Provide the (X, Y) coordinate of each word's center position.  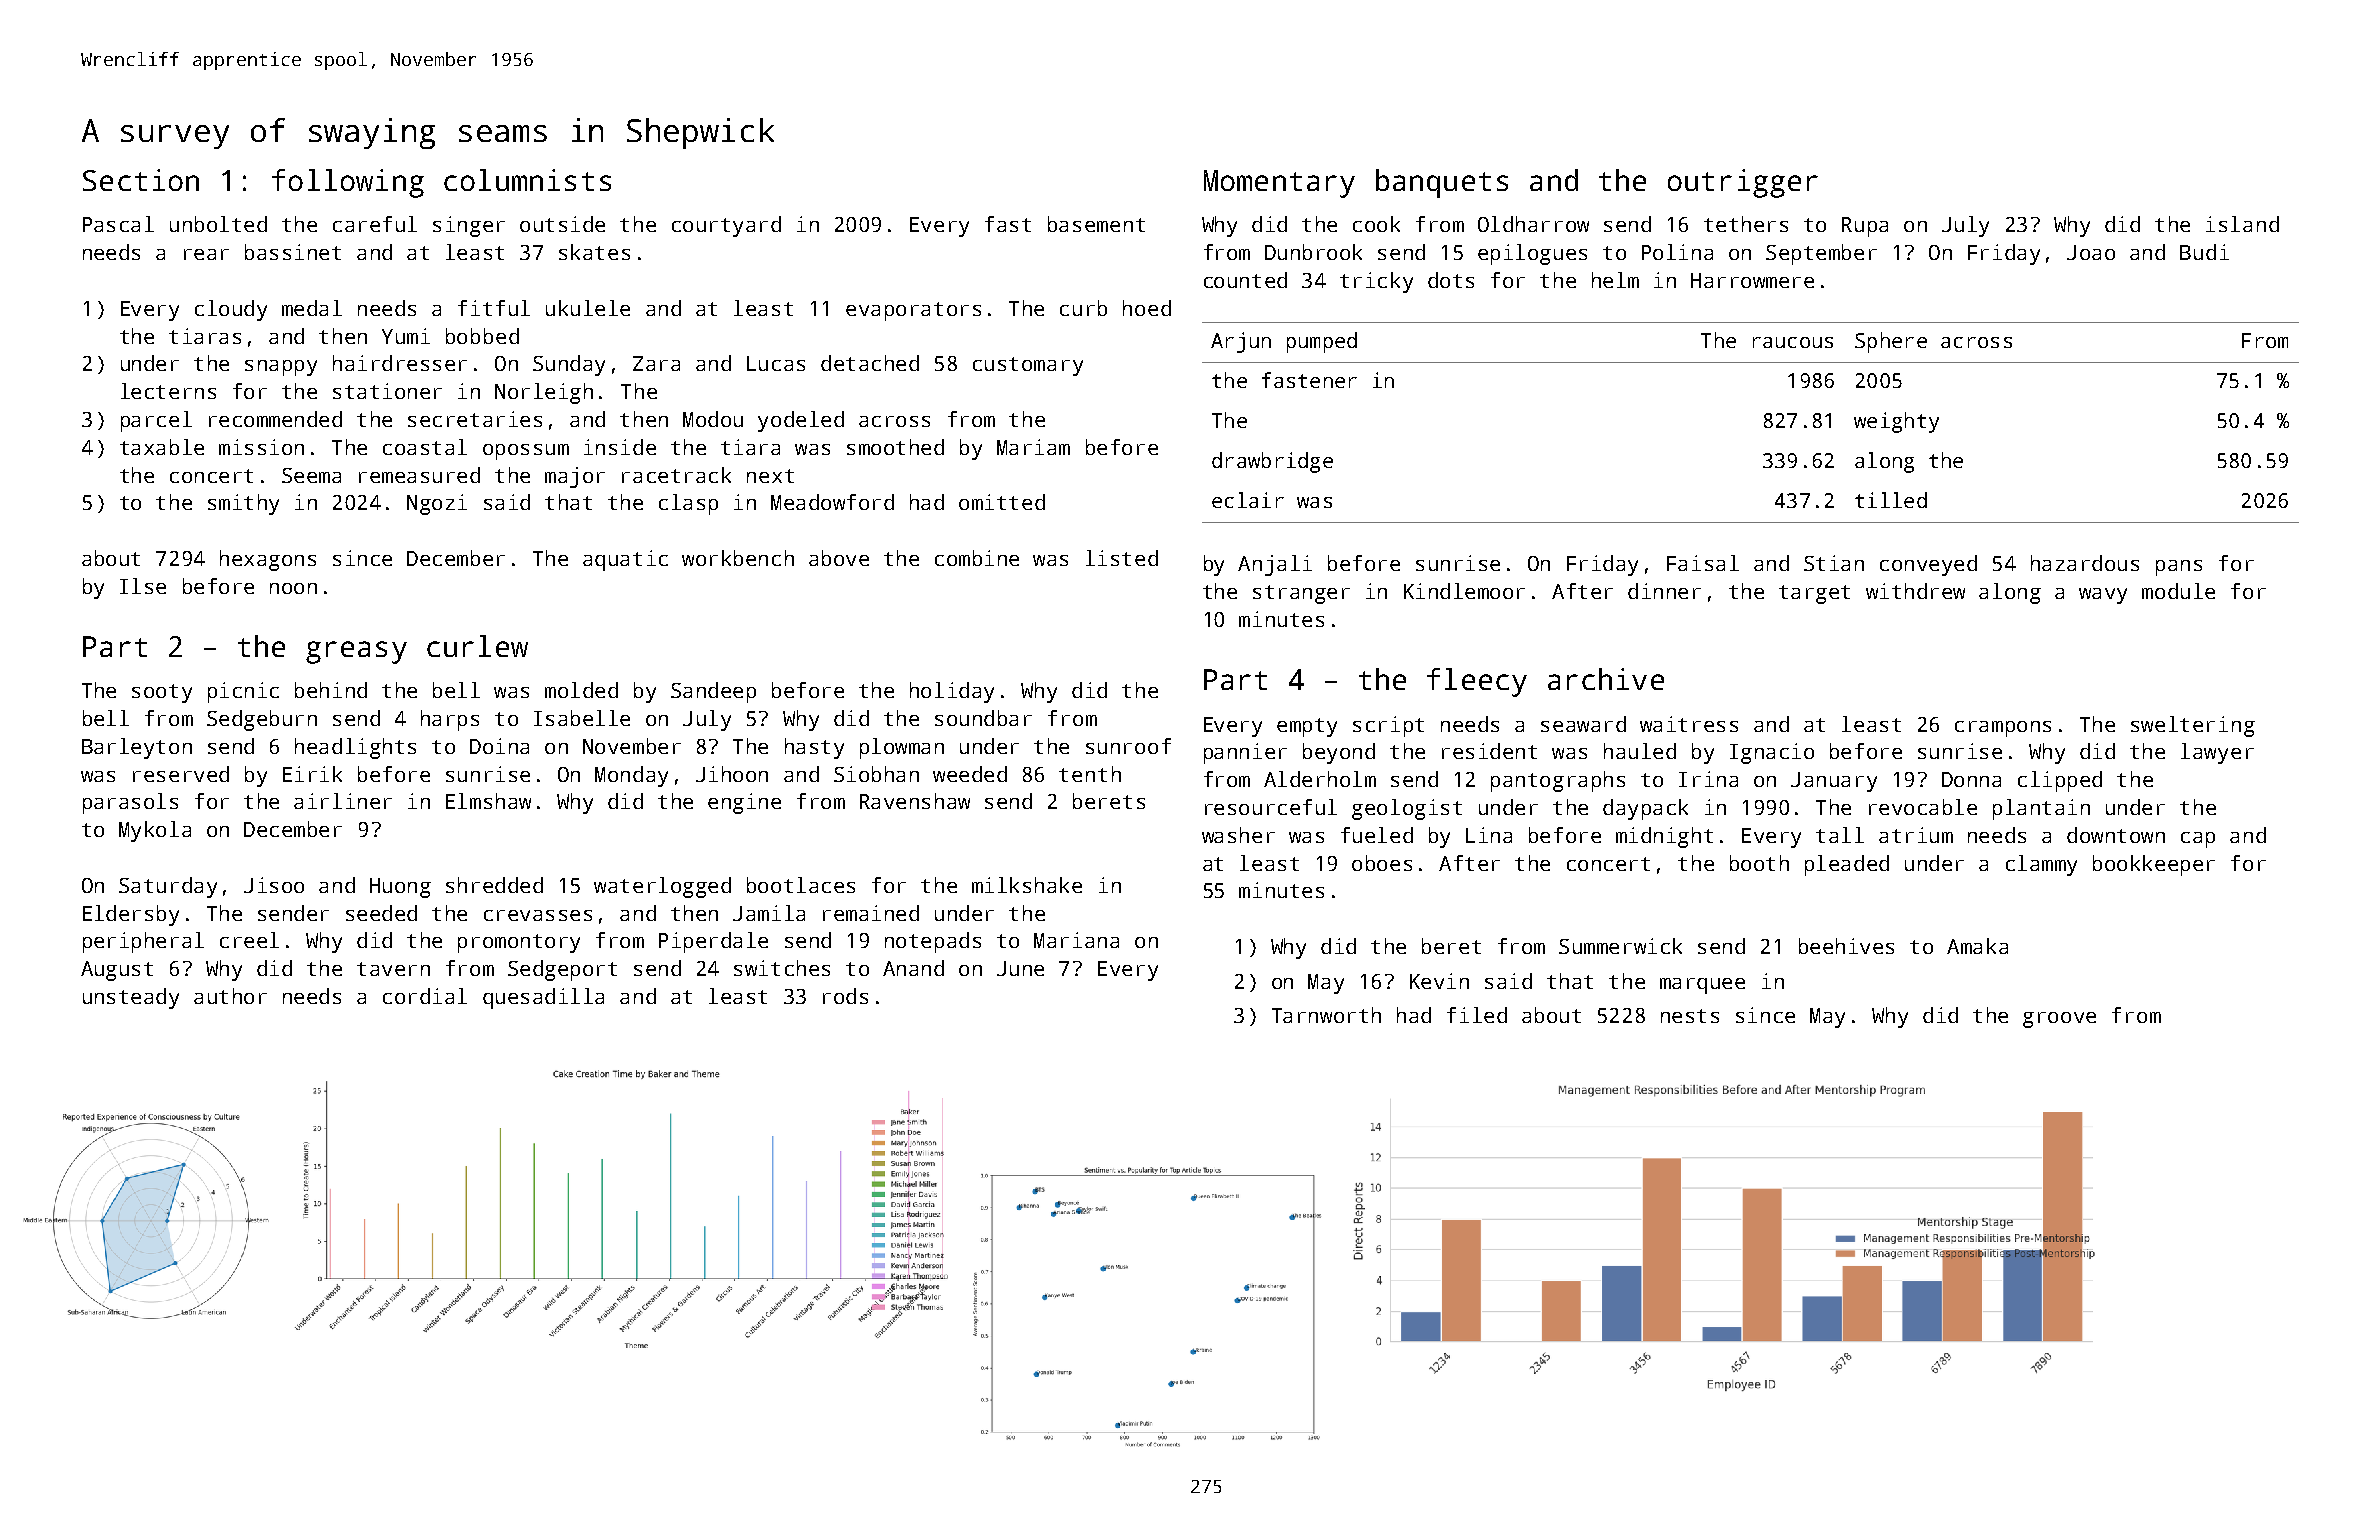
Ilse (143, 586)
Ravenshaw (915, 801)
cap (2198, 840)
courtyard (726, 226)
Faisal (1703, 563)
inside (620, 447)
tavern (393, 969)
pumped (1322, 342)
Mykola (155, 831)
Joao (2091, 252)
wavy (2103, 596)
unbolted (218, 224)
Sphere (1891, 342)
